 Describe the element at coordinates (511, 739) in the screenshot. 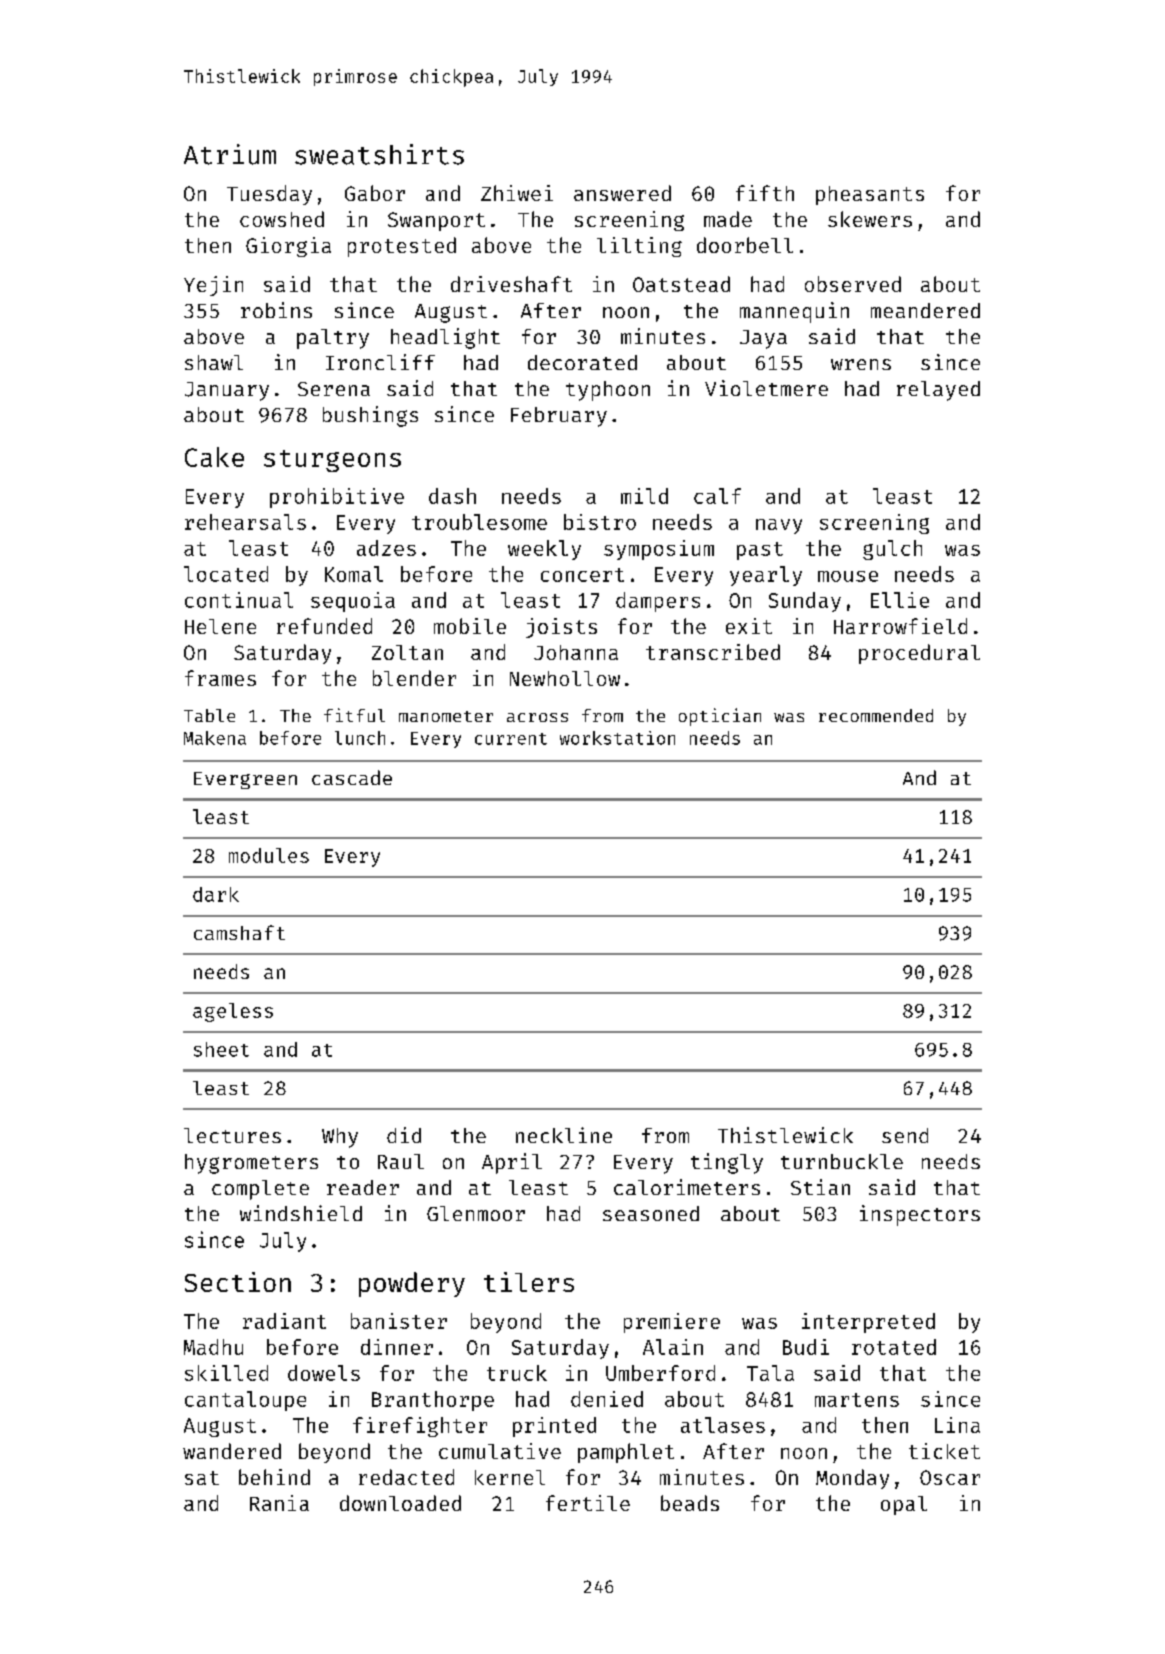

I see `current` at that location.
